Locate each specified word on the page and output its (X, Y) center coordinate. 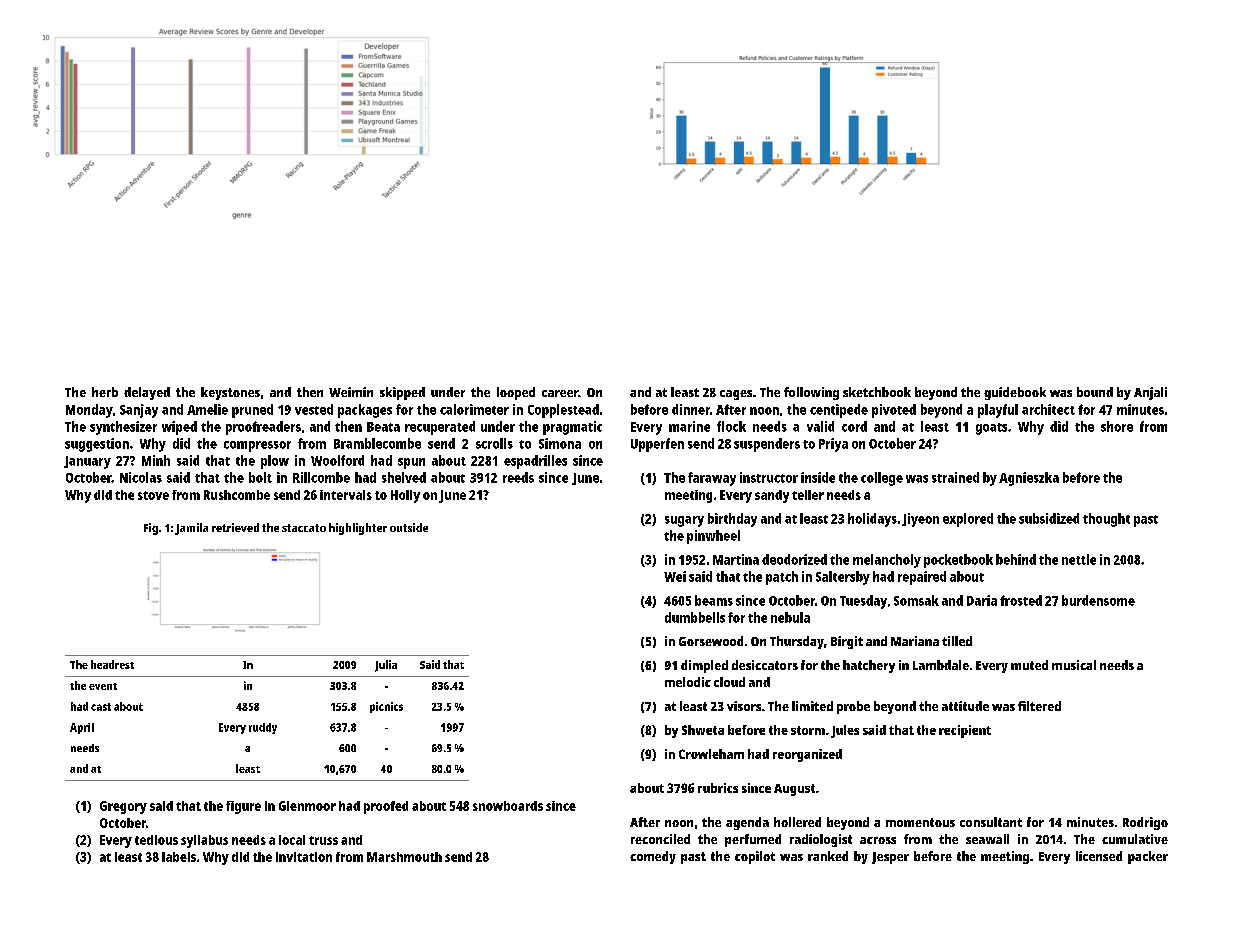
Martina (736, 559)
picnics (386, 707)
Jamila (191, 529)
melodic (688, 682)
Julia (386, 666)
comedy (653, 857)
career (560, 393)
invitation (304, 857)
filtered (1039, 706)
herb (105, 392)
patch (782, 578)
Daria (982, 600)
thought (1106, 520)
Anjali (1150, 393)
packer (1148, 857)
